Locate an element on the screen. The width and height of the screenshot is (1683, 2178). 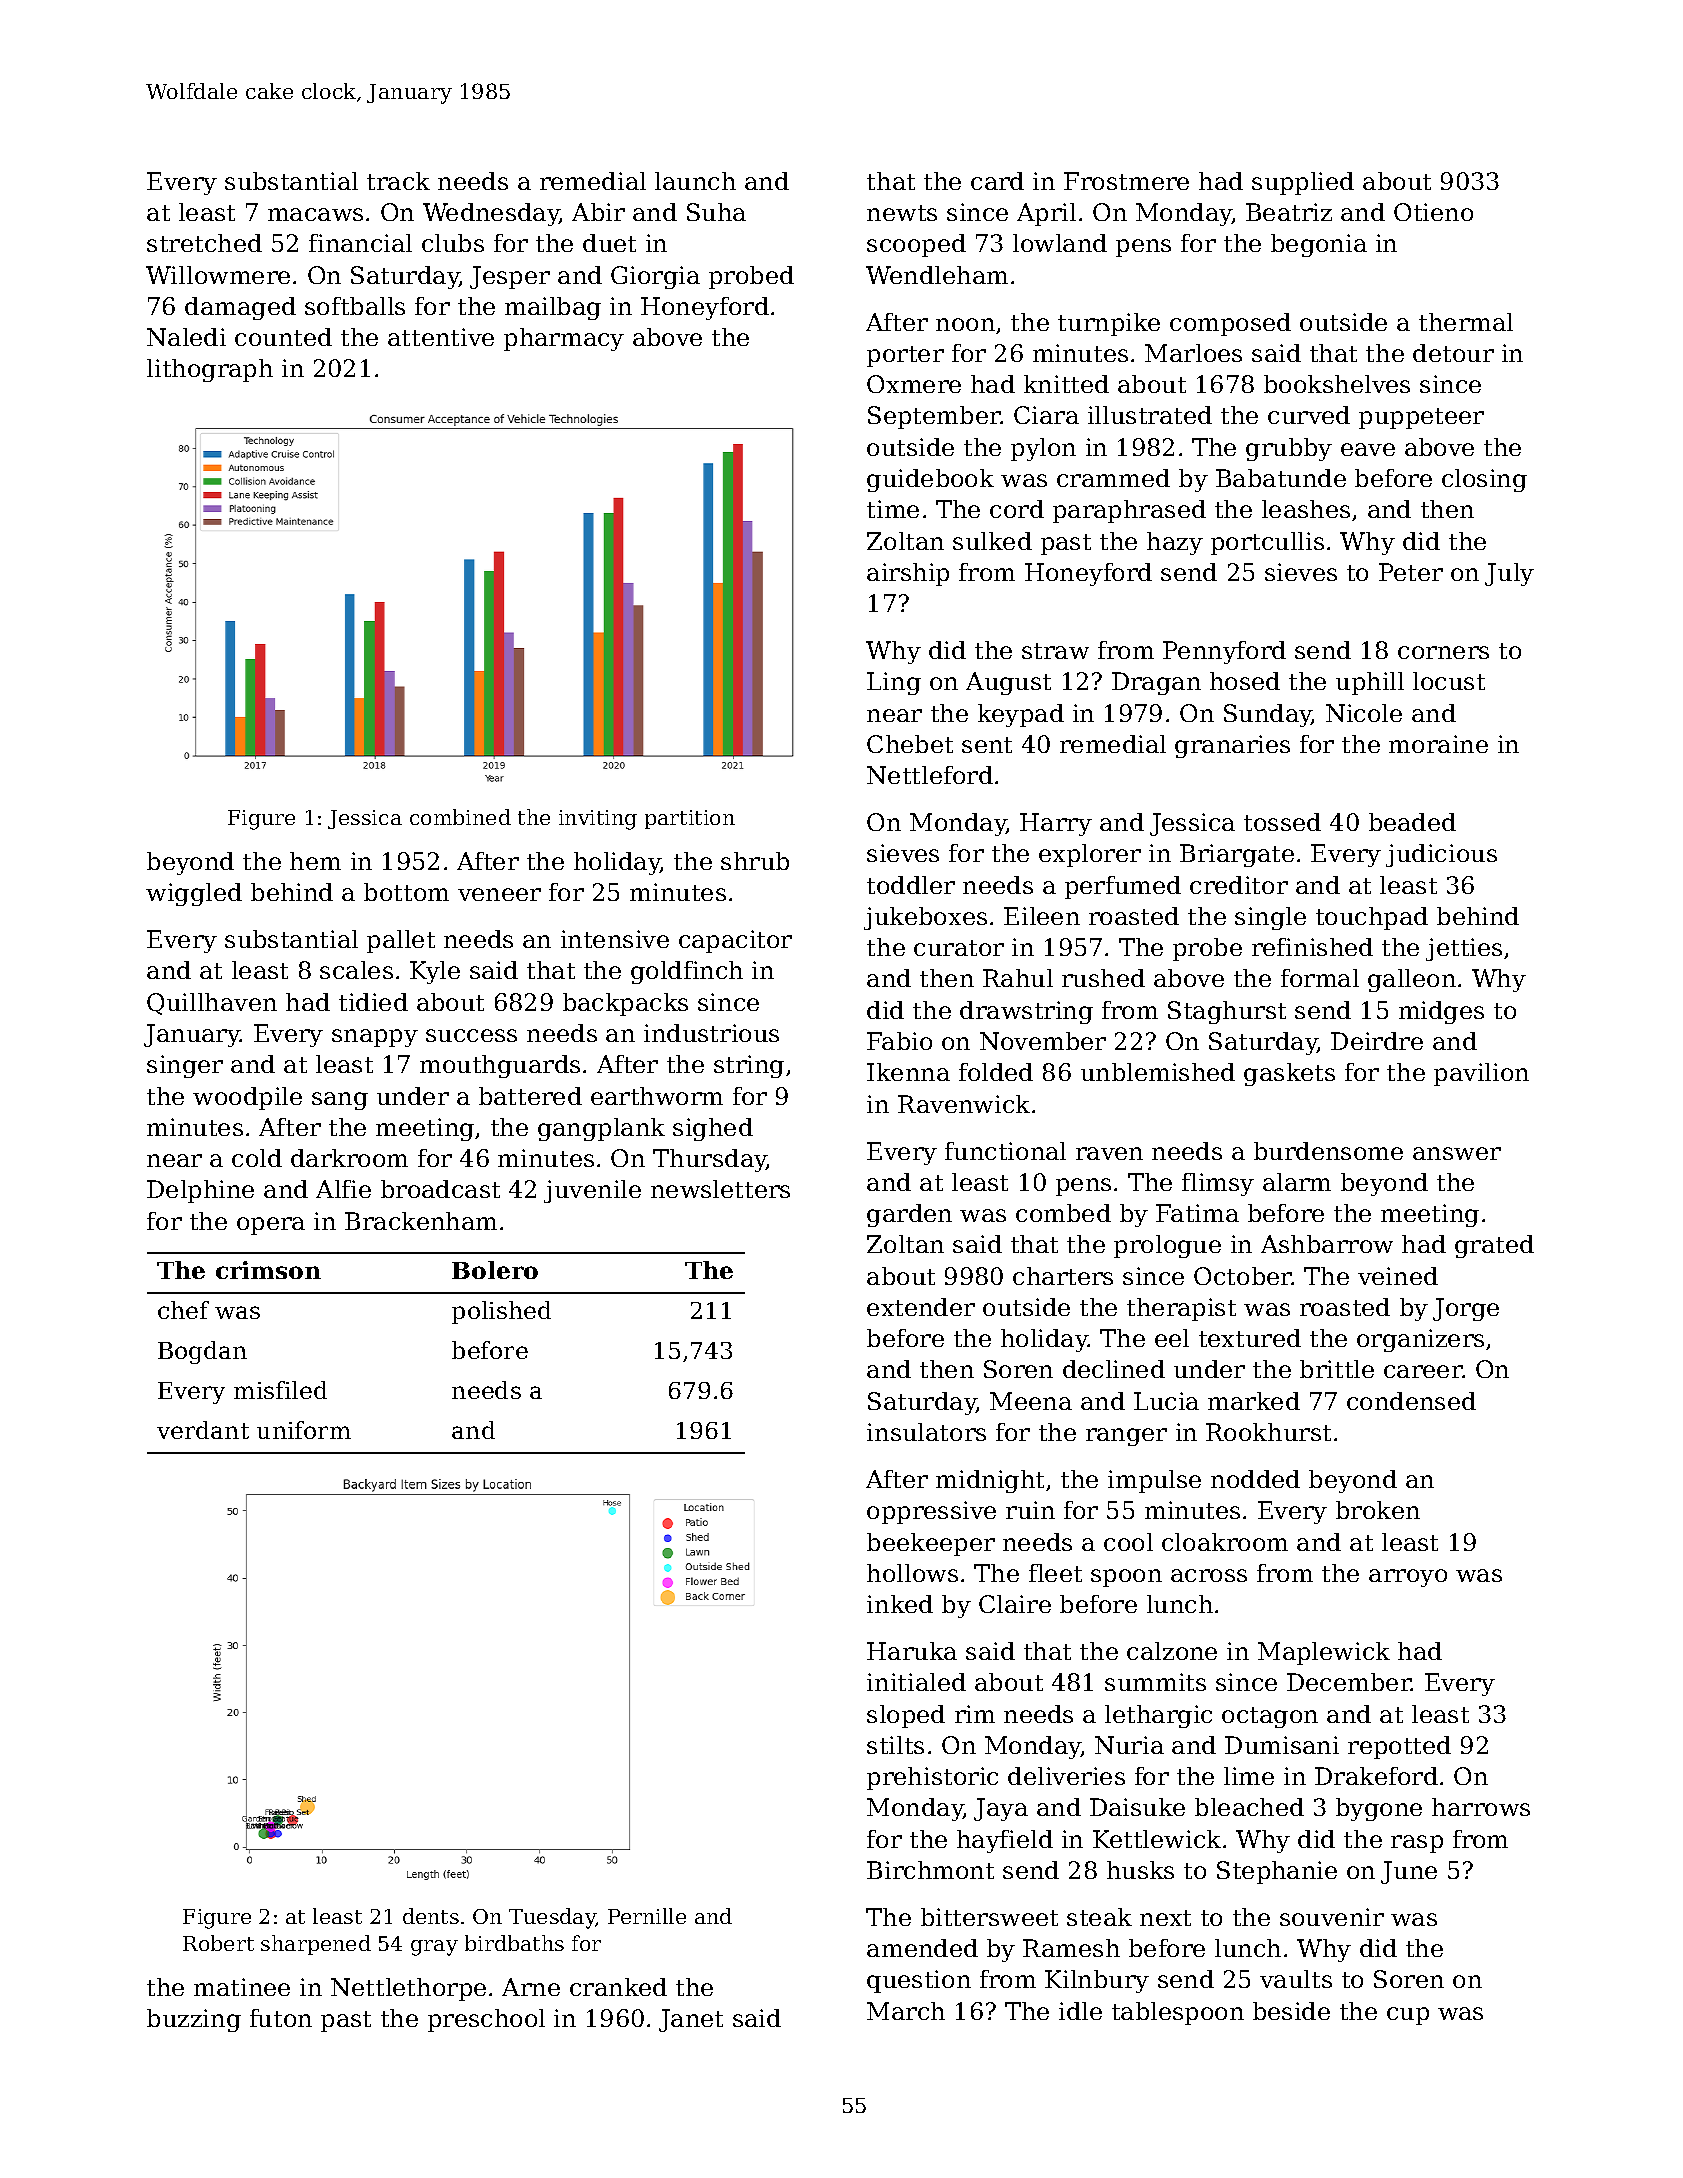
broadcast is located at coordinates (440, 1189).
